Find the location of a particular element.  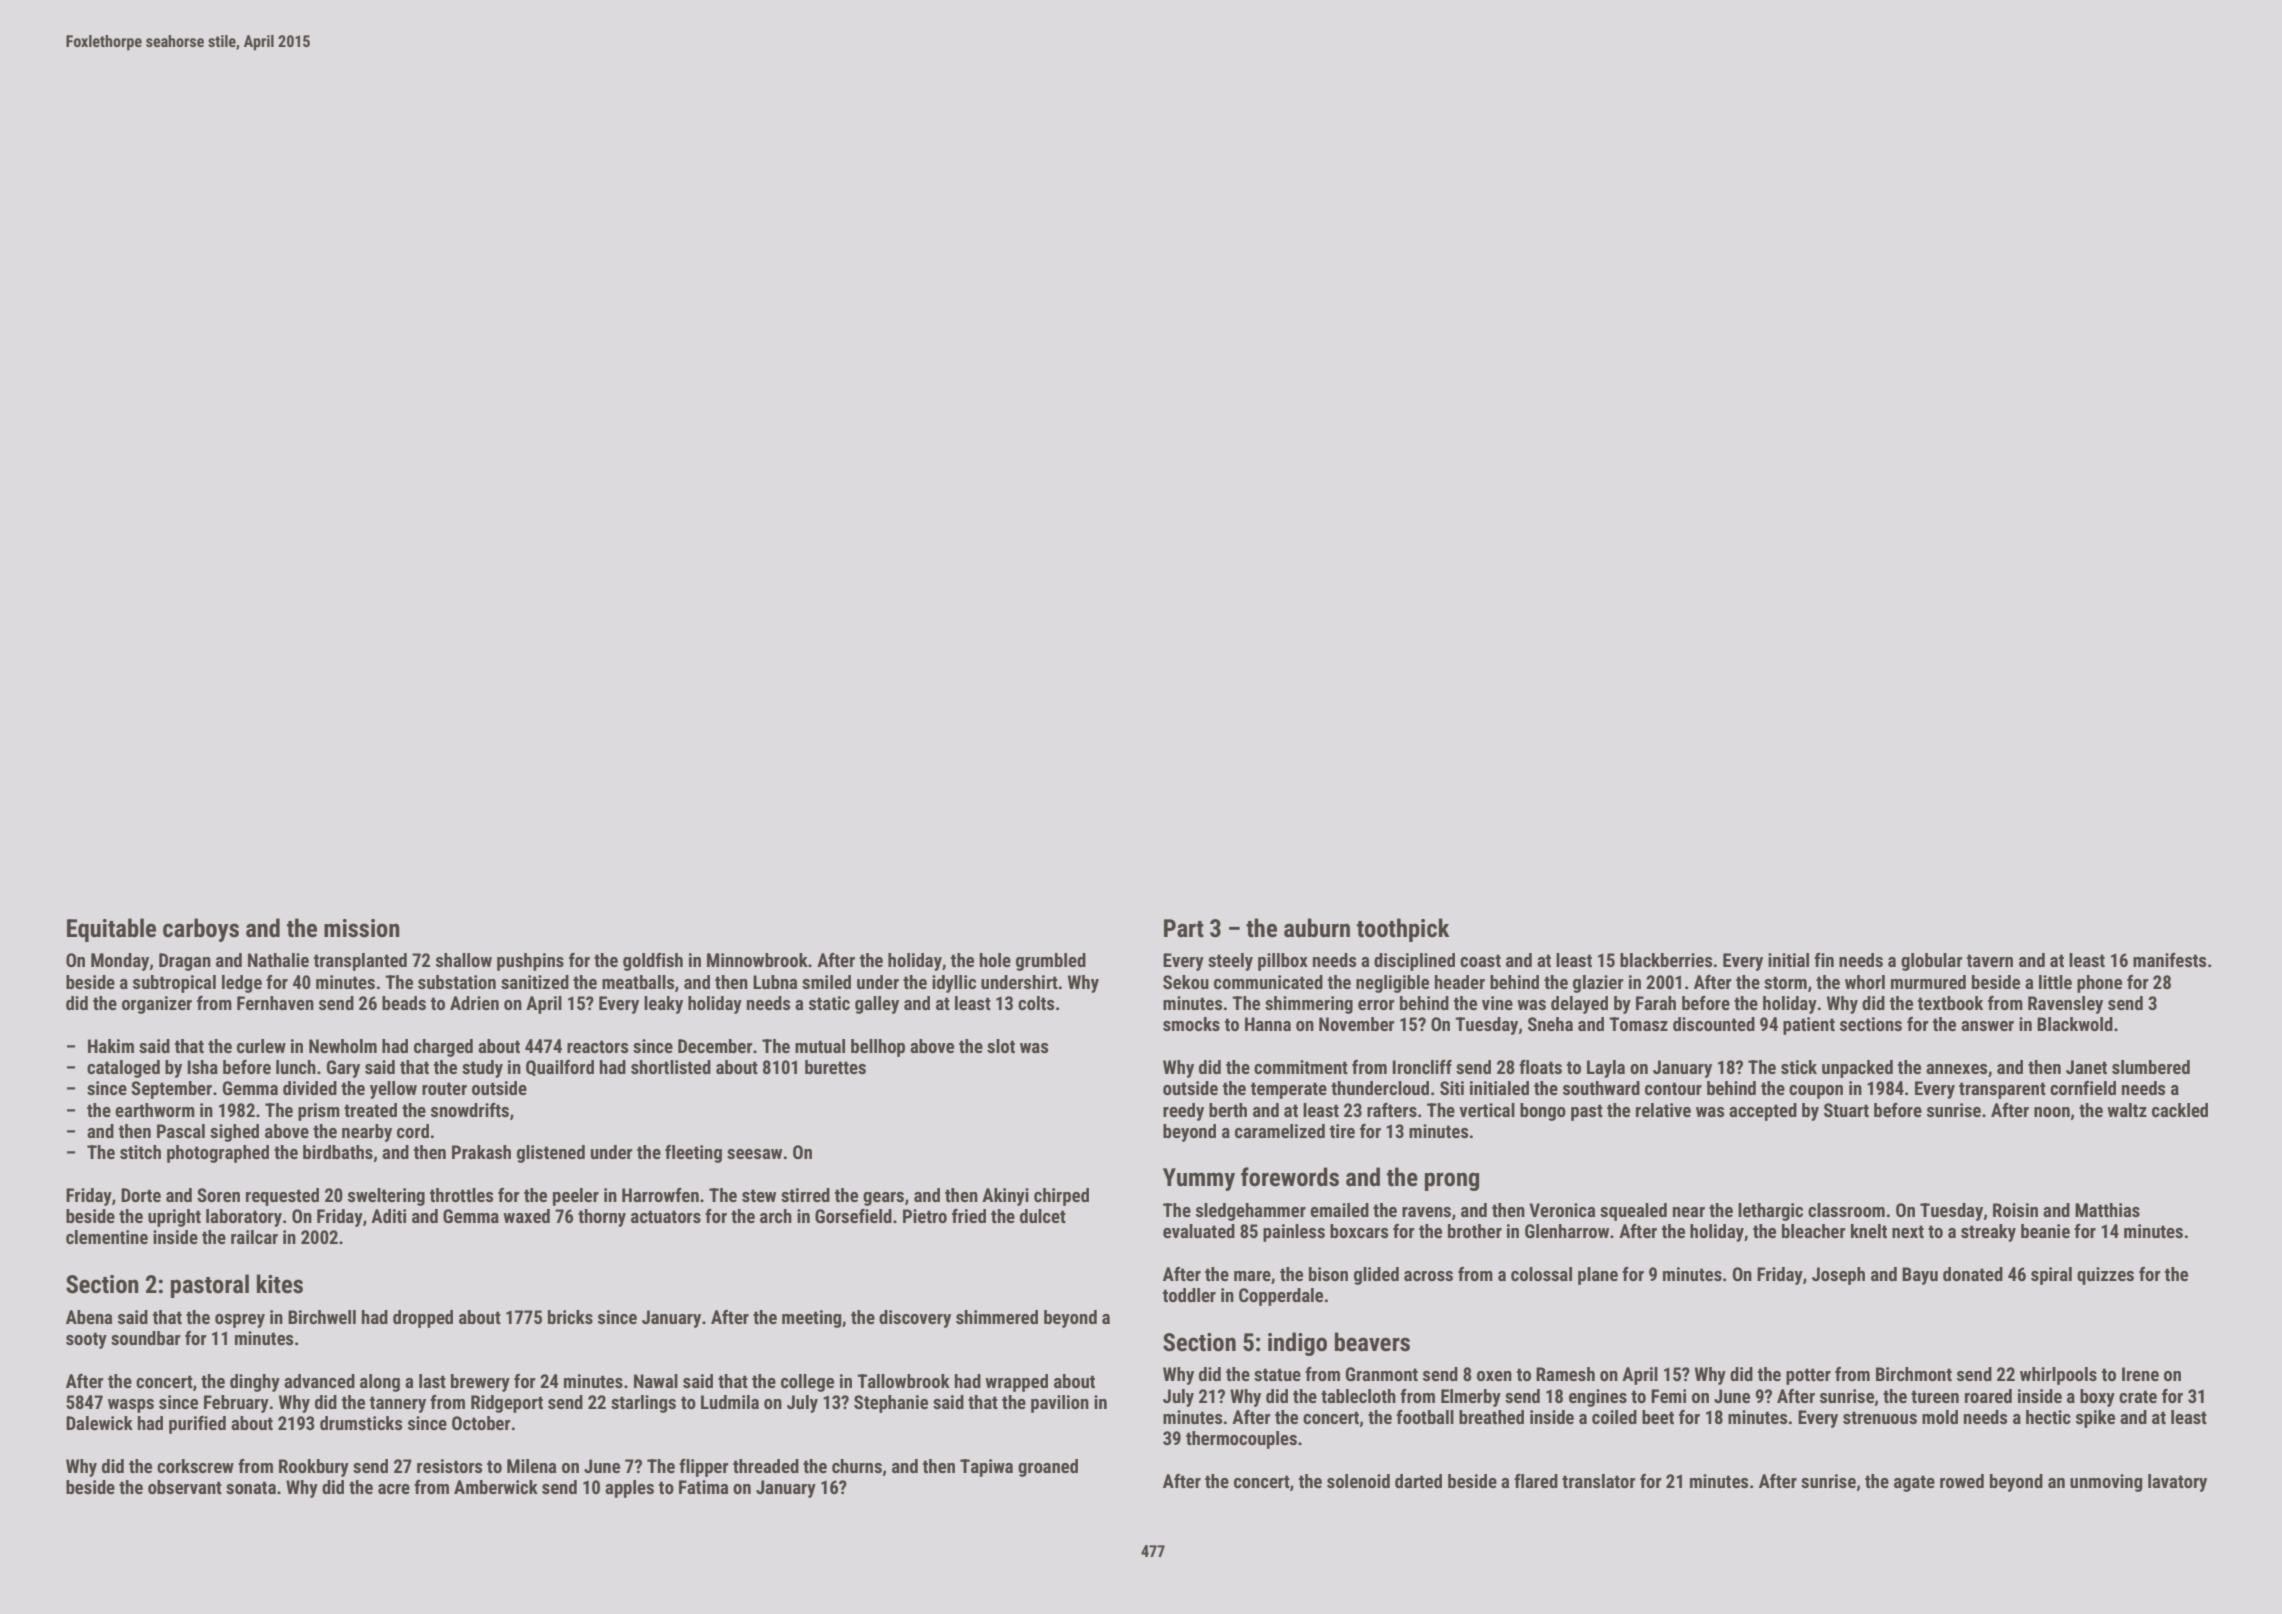

prism is located at coordinates (319, 1112).
